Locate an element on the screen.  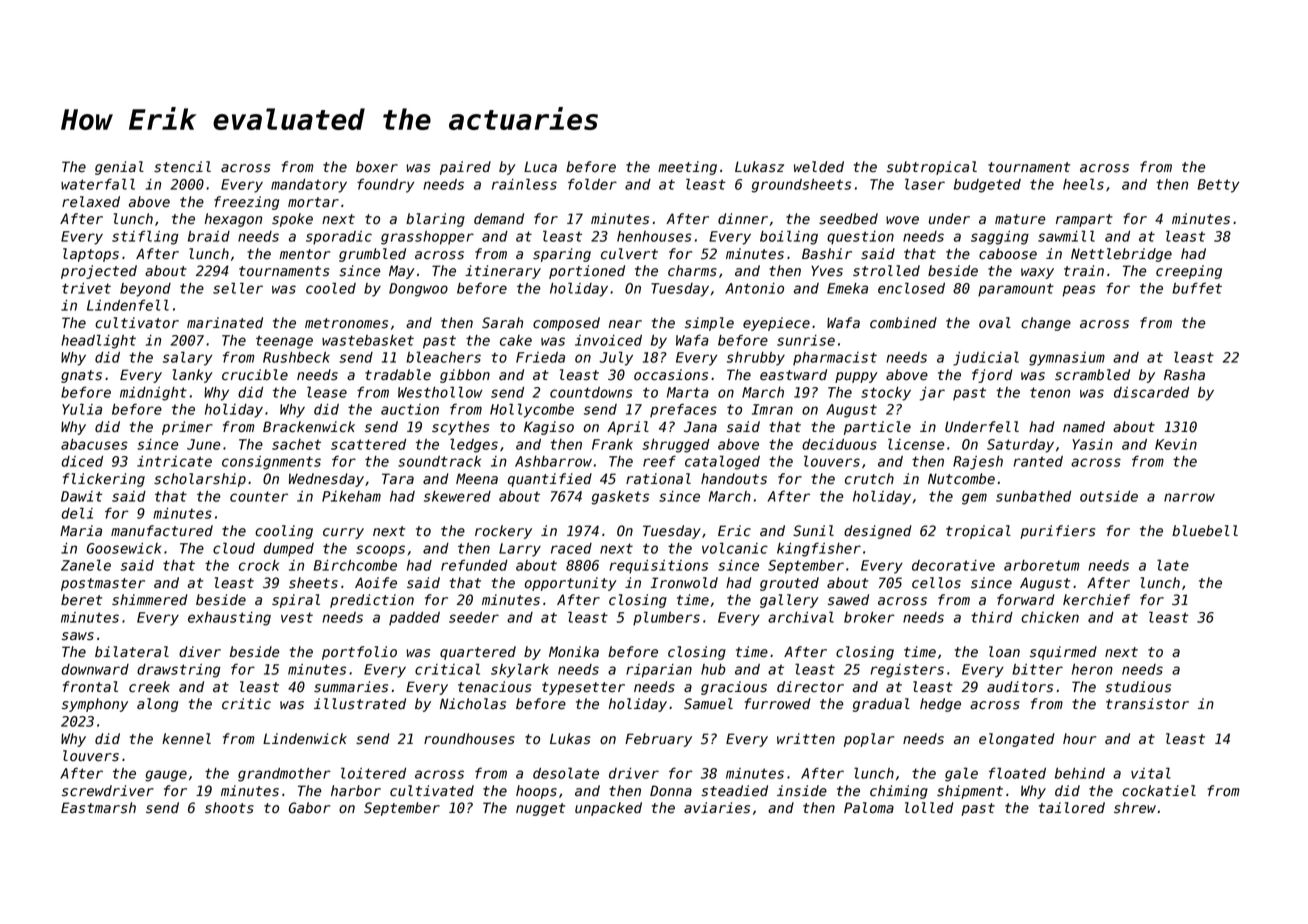
Brackenwick is located at coordinates (309, 427).
